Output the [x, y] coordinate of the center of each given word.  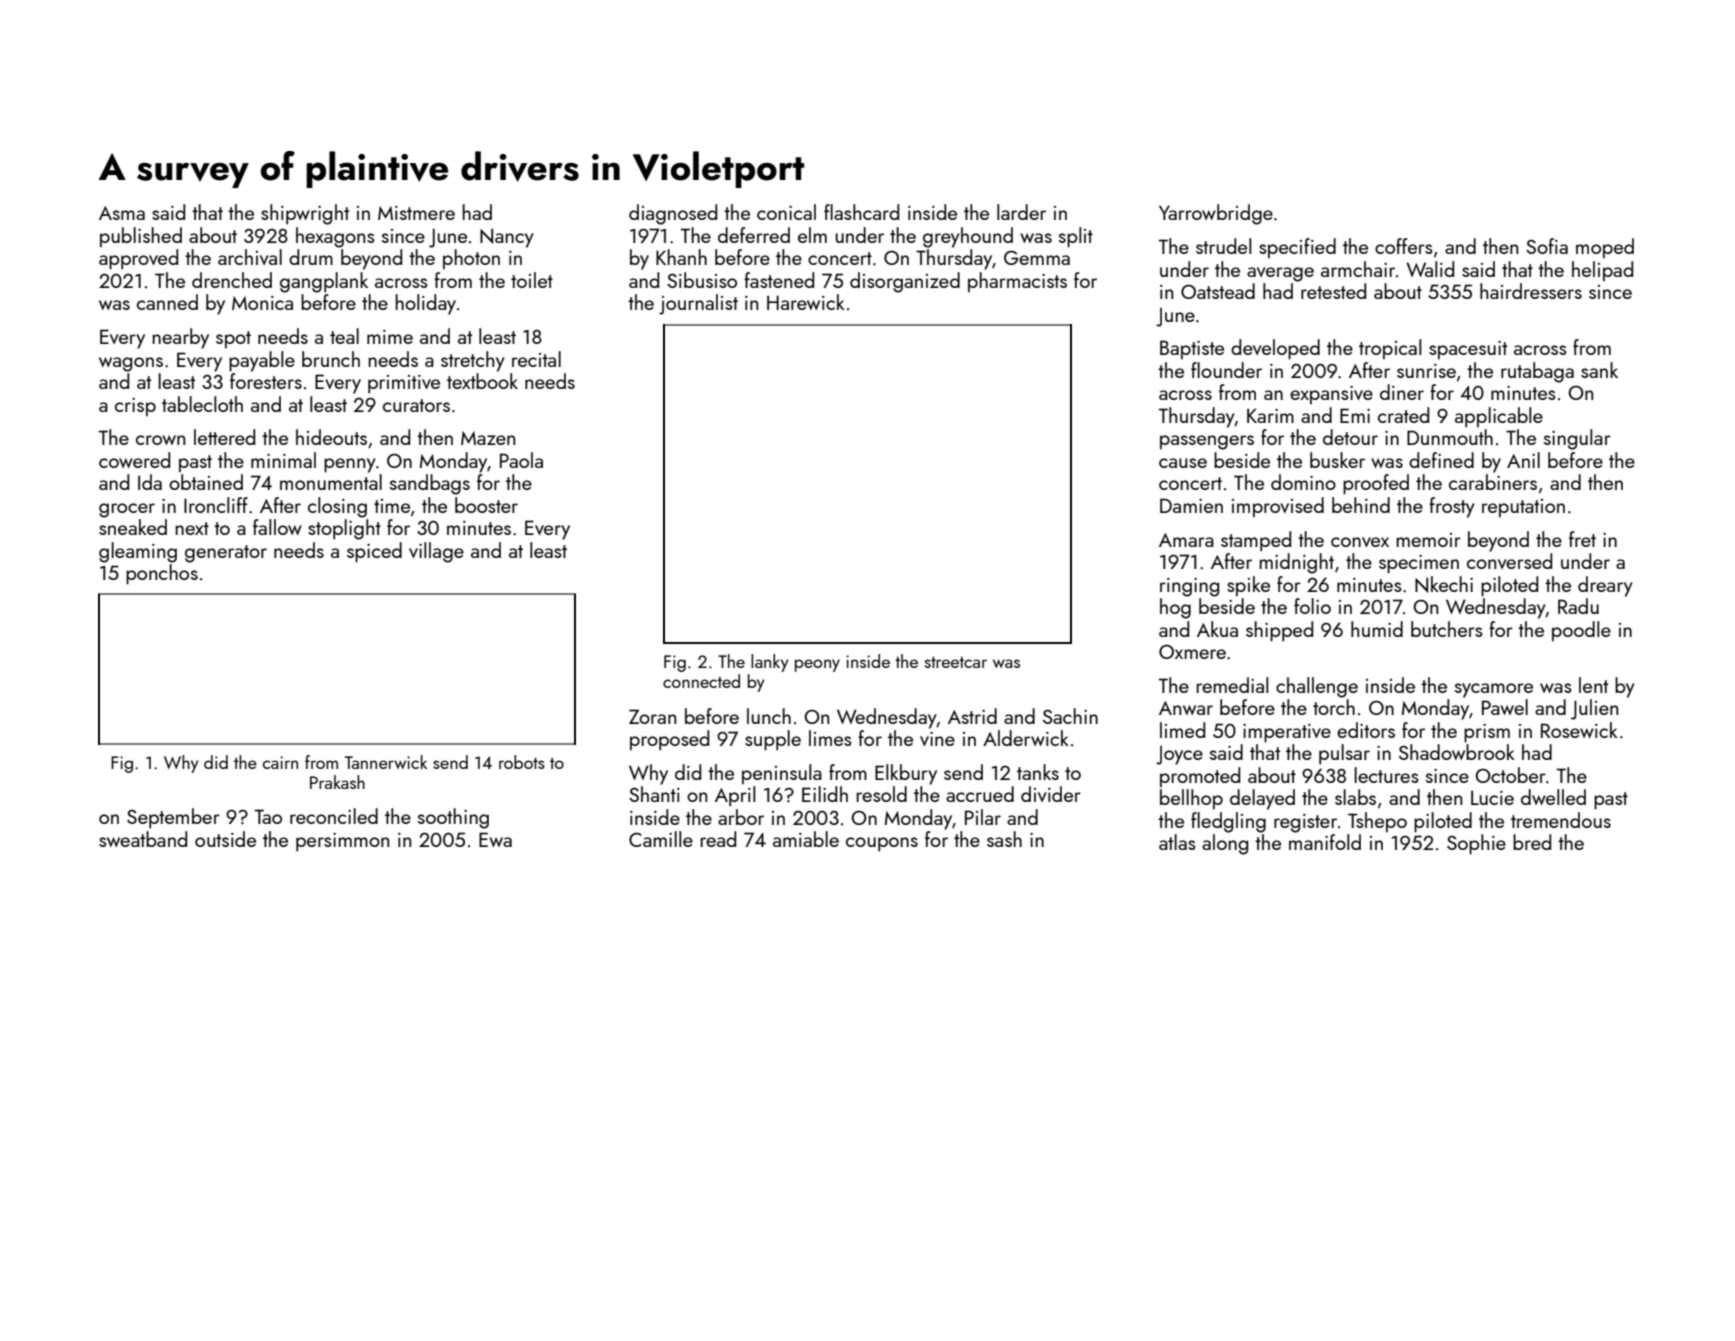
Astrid [972, 716]
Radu [1578, 606]
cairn [280, 762]
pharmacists [1017, 282]
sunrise [1426, 371]
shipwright [305, 214]
